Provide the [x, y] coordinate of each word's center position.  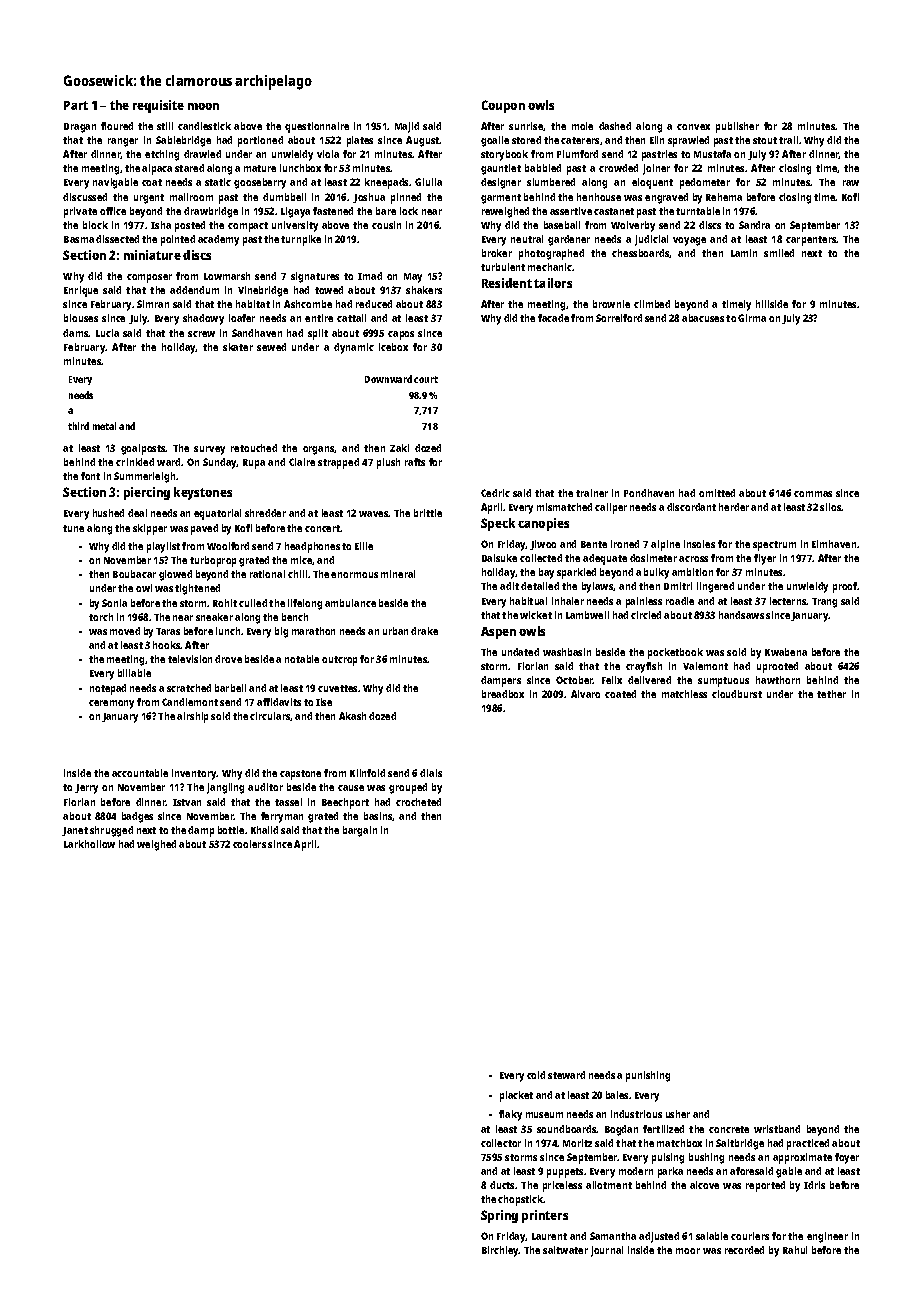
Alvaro [585, 694]
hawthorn [778, 680]
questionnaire [317, 127]
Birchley [500, 1251]
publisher [737, 127]
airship [192, 717]
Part [76, 105]
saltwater [565, 1250]
